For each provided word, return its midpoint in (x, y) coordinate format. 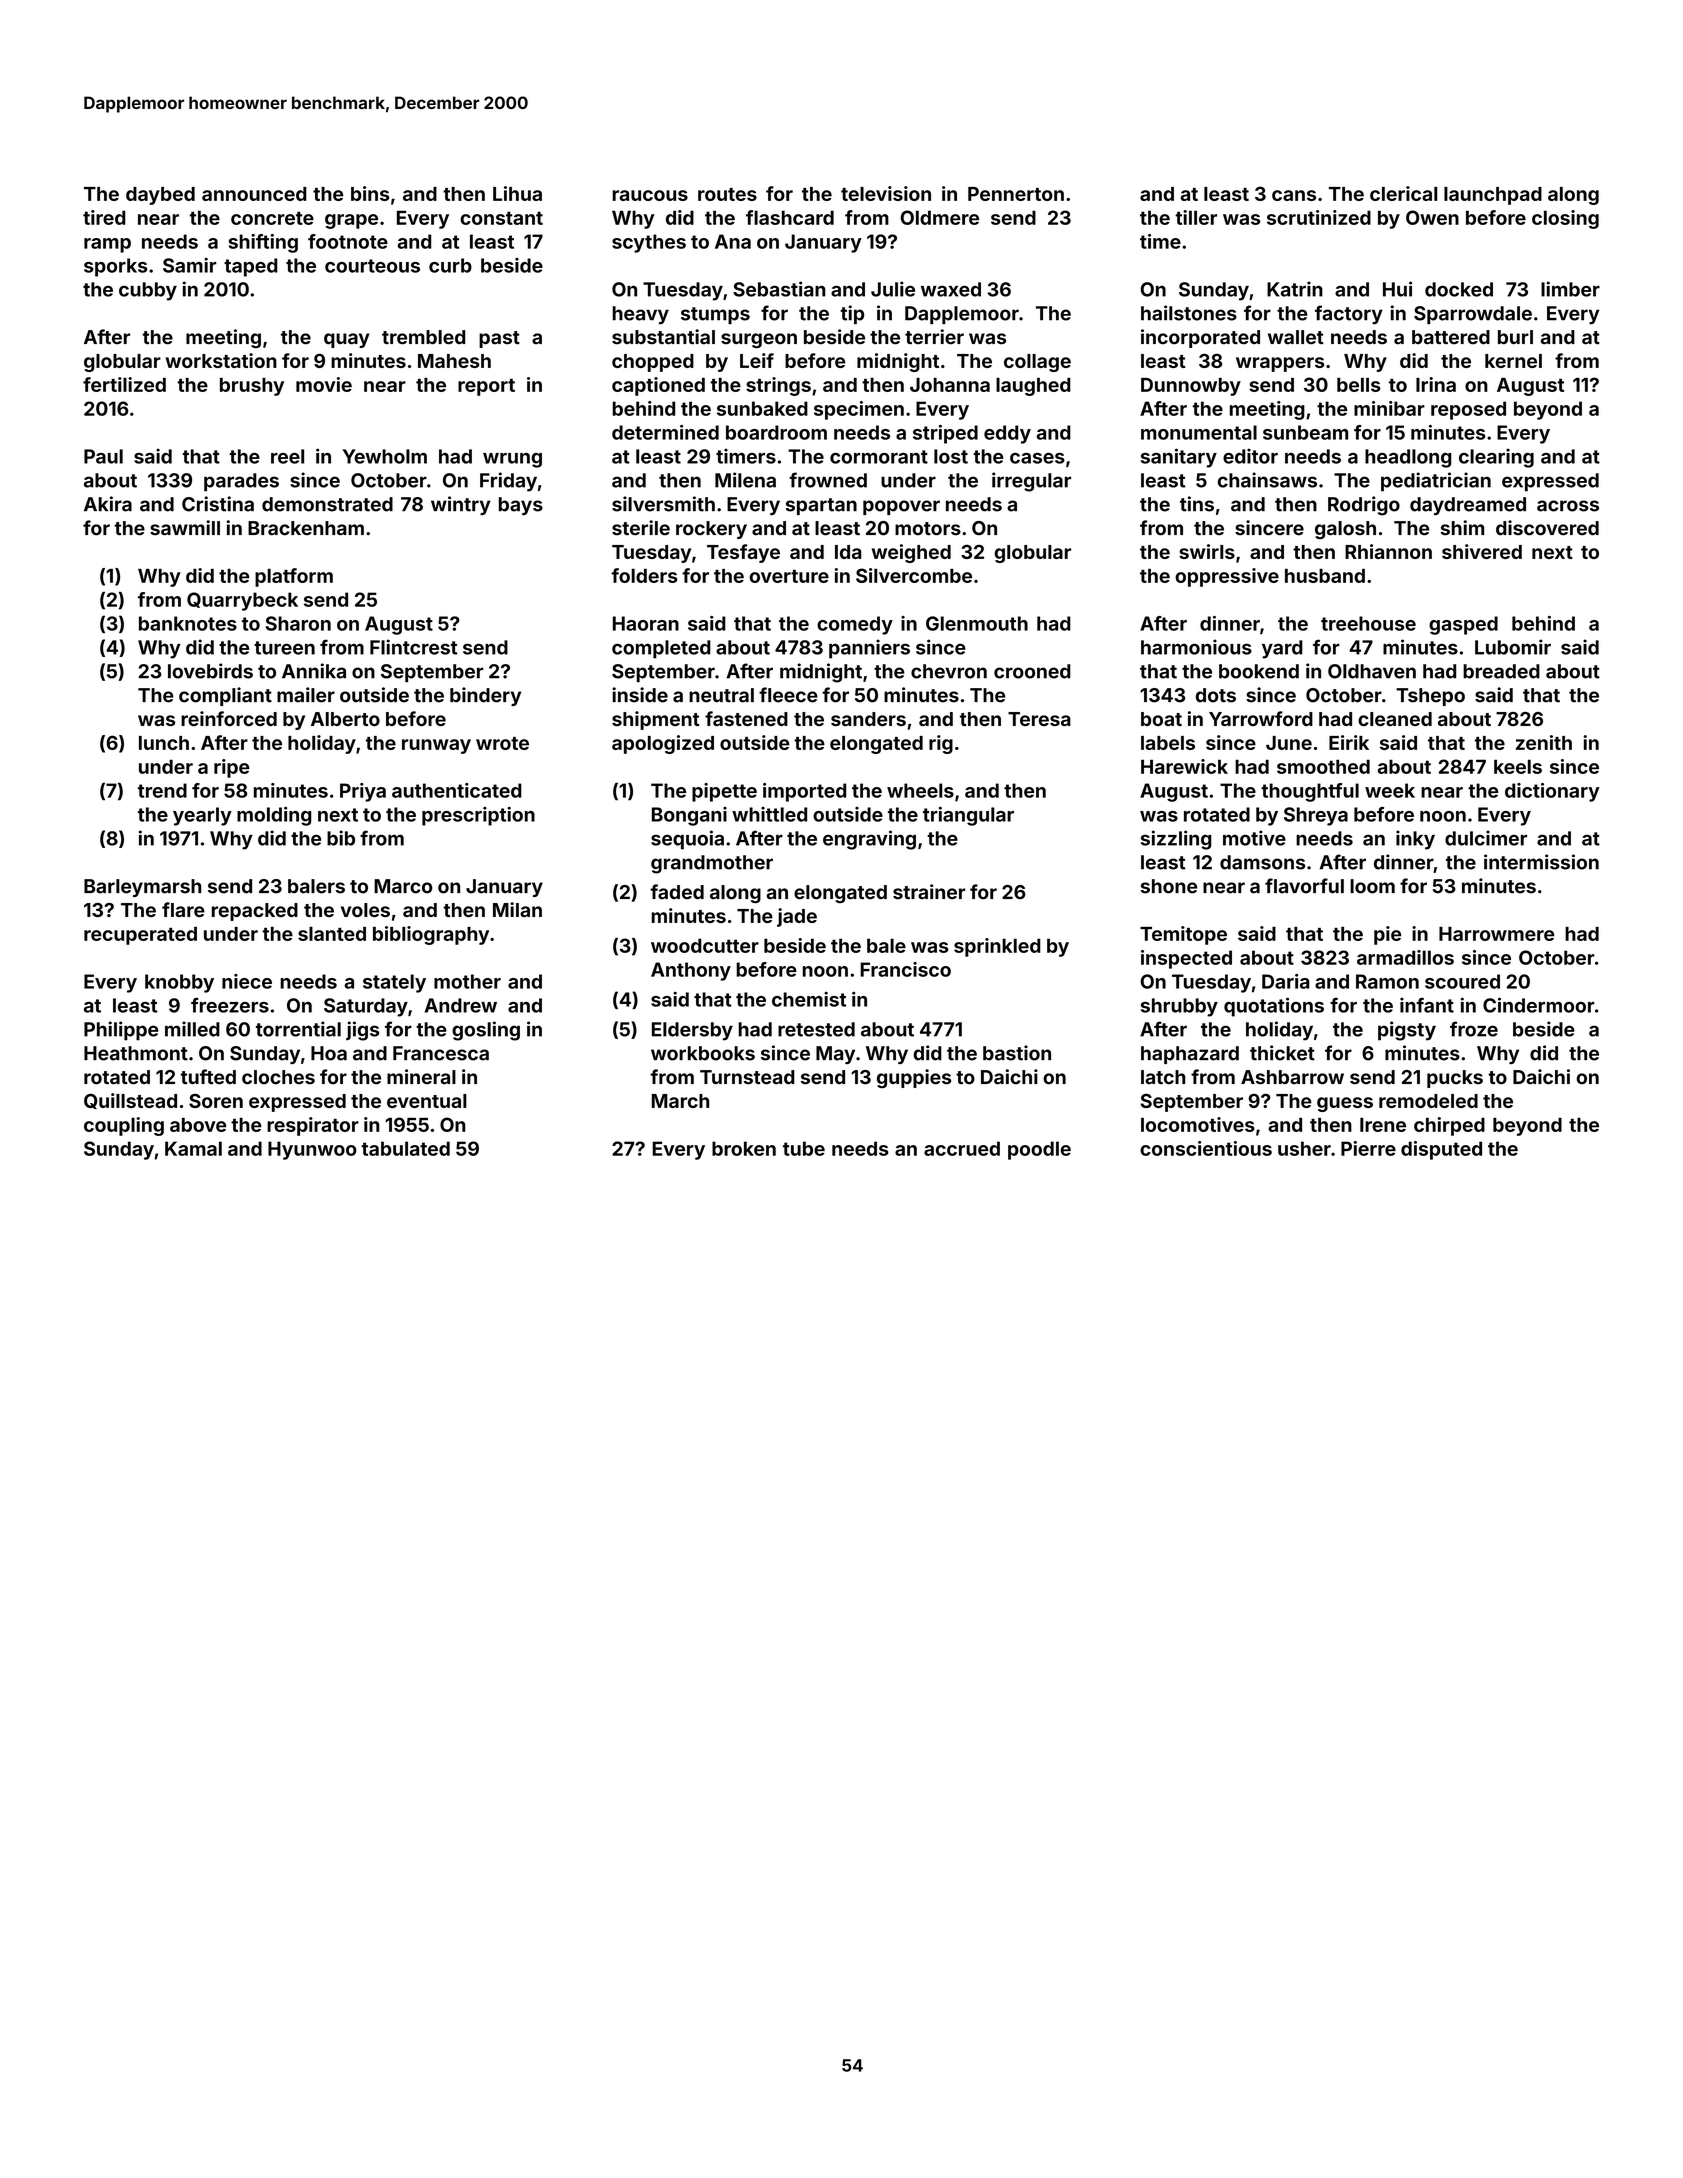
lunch (164, 743)
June (1289, 743)
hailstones (1189, 313)
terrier (934, 337)
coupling (124, 1126)
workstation (221, 360)
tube (804, 1148)
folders (644, 575)
